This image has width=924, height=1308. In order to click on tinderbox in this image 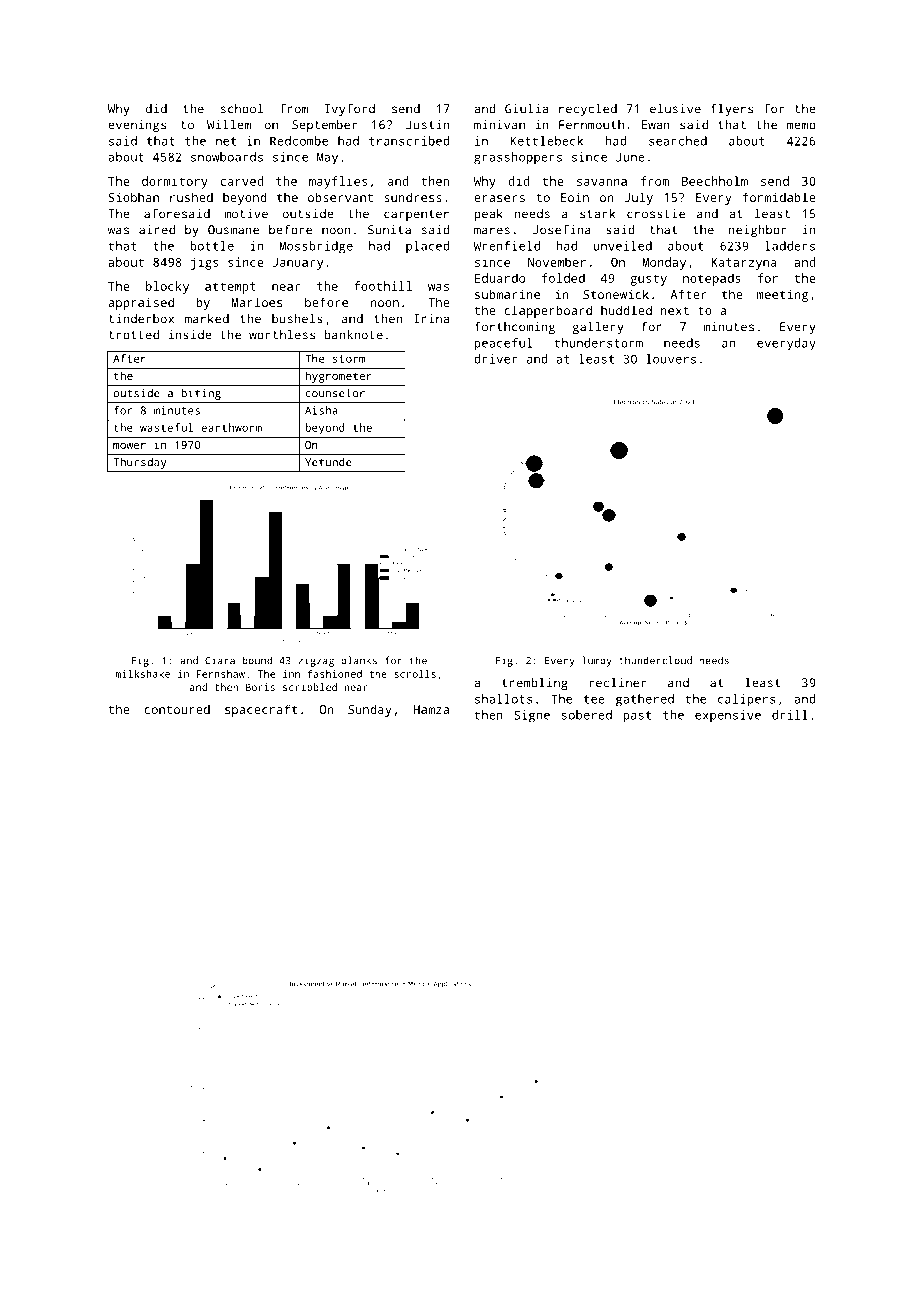, I will do `click(141, 319)`.
